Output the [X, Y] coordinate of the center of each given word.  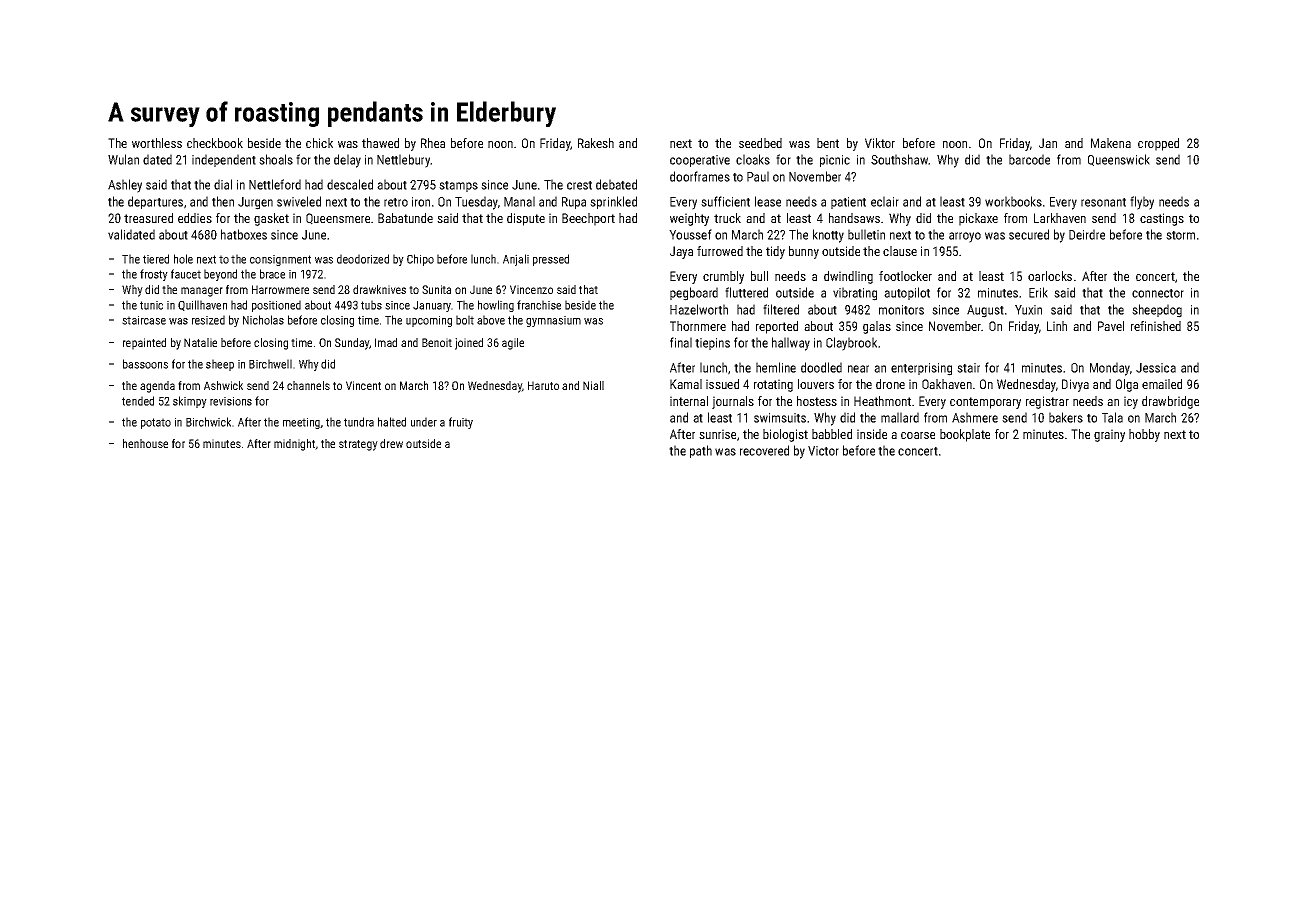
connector [1158, 293]
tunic [151, 305]
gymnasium [553, 321]
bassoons [145, 364]
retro [396, 202]
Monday [1110, 369]
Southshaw [900, 159]
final [681, 342]
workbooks [1013, 201]
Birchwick [208, 422]
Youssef [690, 234]
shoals [276, 159]
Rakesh [596, 143]
